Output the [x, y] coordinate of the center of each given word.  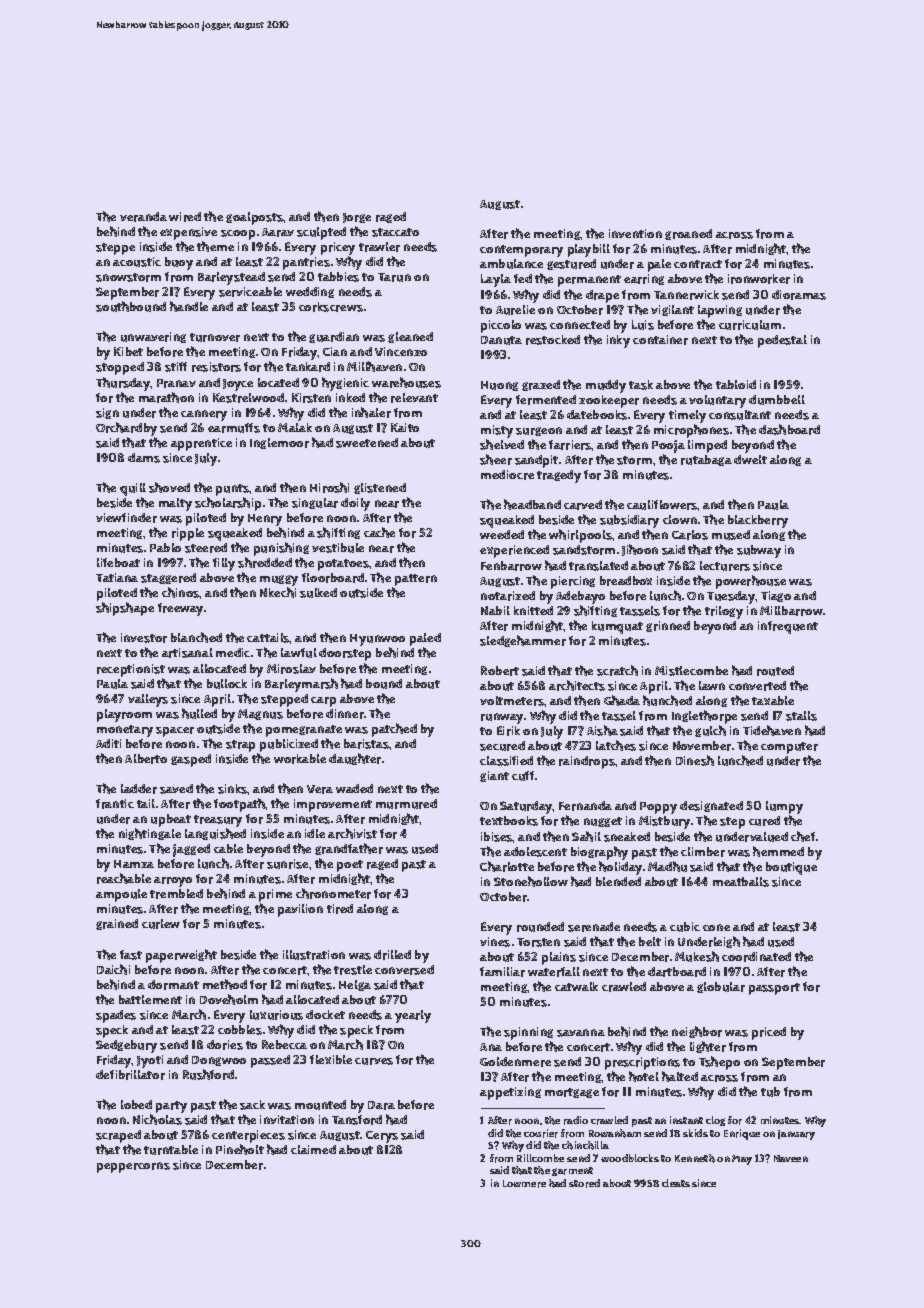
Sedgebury [126, 1046]
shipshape [125, 609]
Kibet [128, 351]
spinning [528, 1033]
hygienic [345, 384]
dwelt [750, 459]
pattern [416, 580]
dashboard [789, 429]
